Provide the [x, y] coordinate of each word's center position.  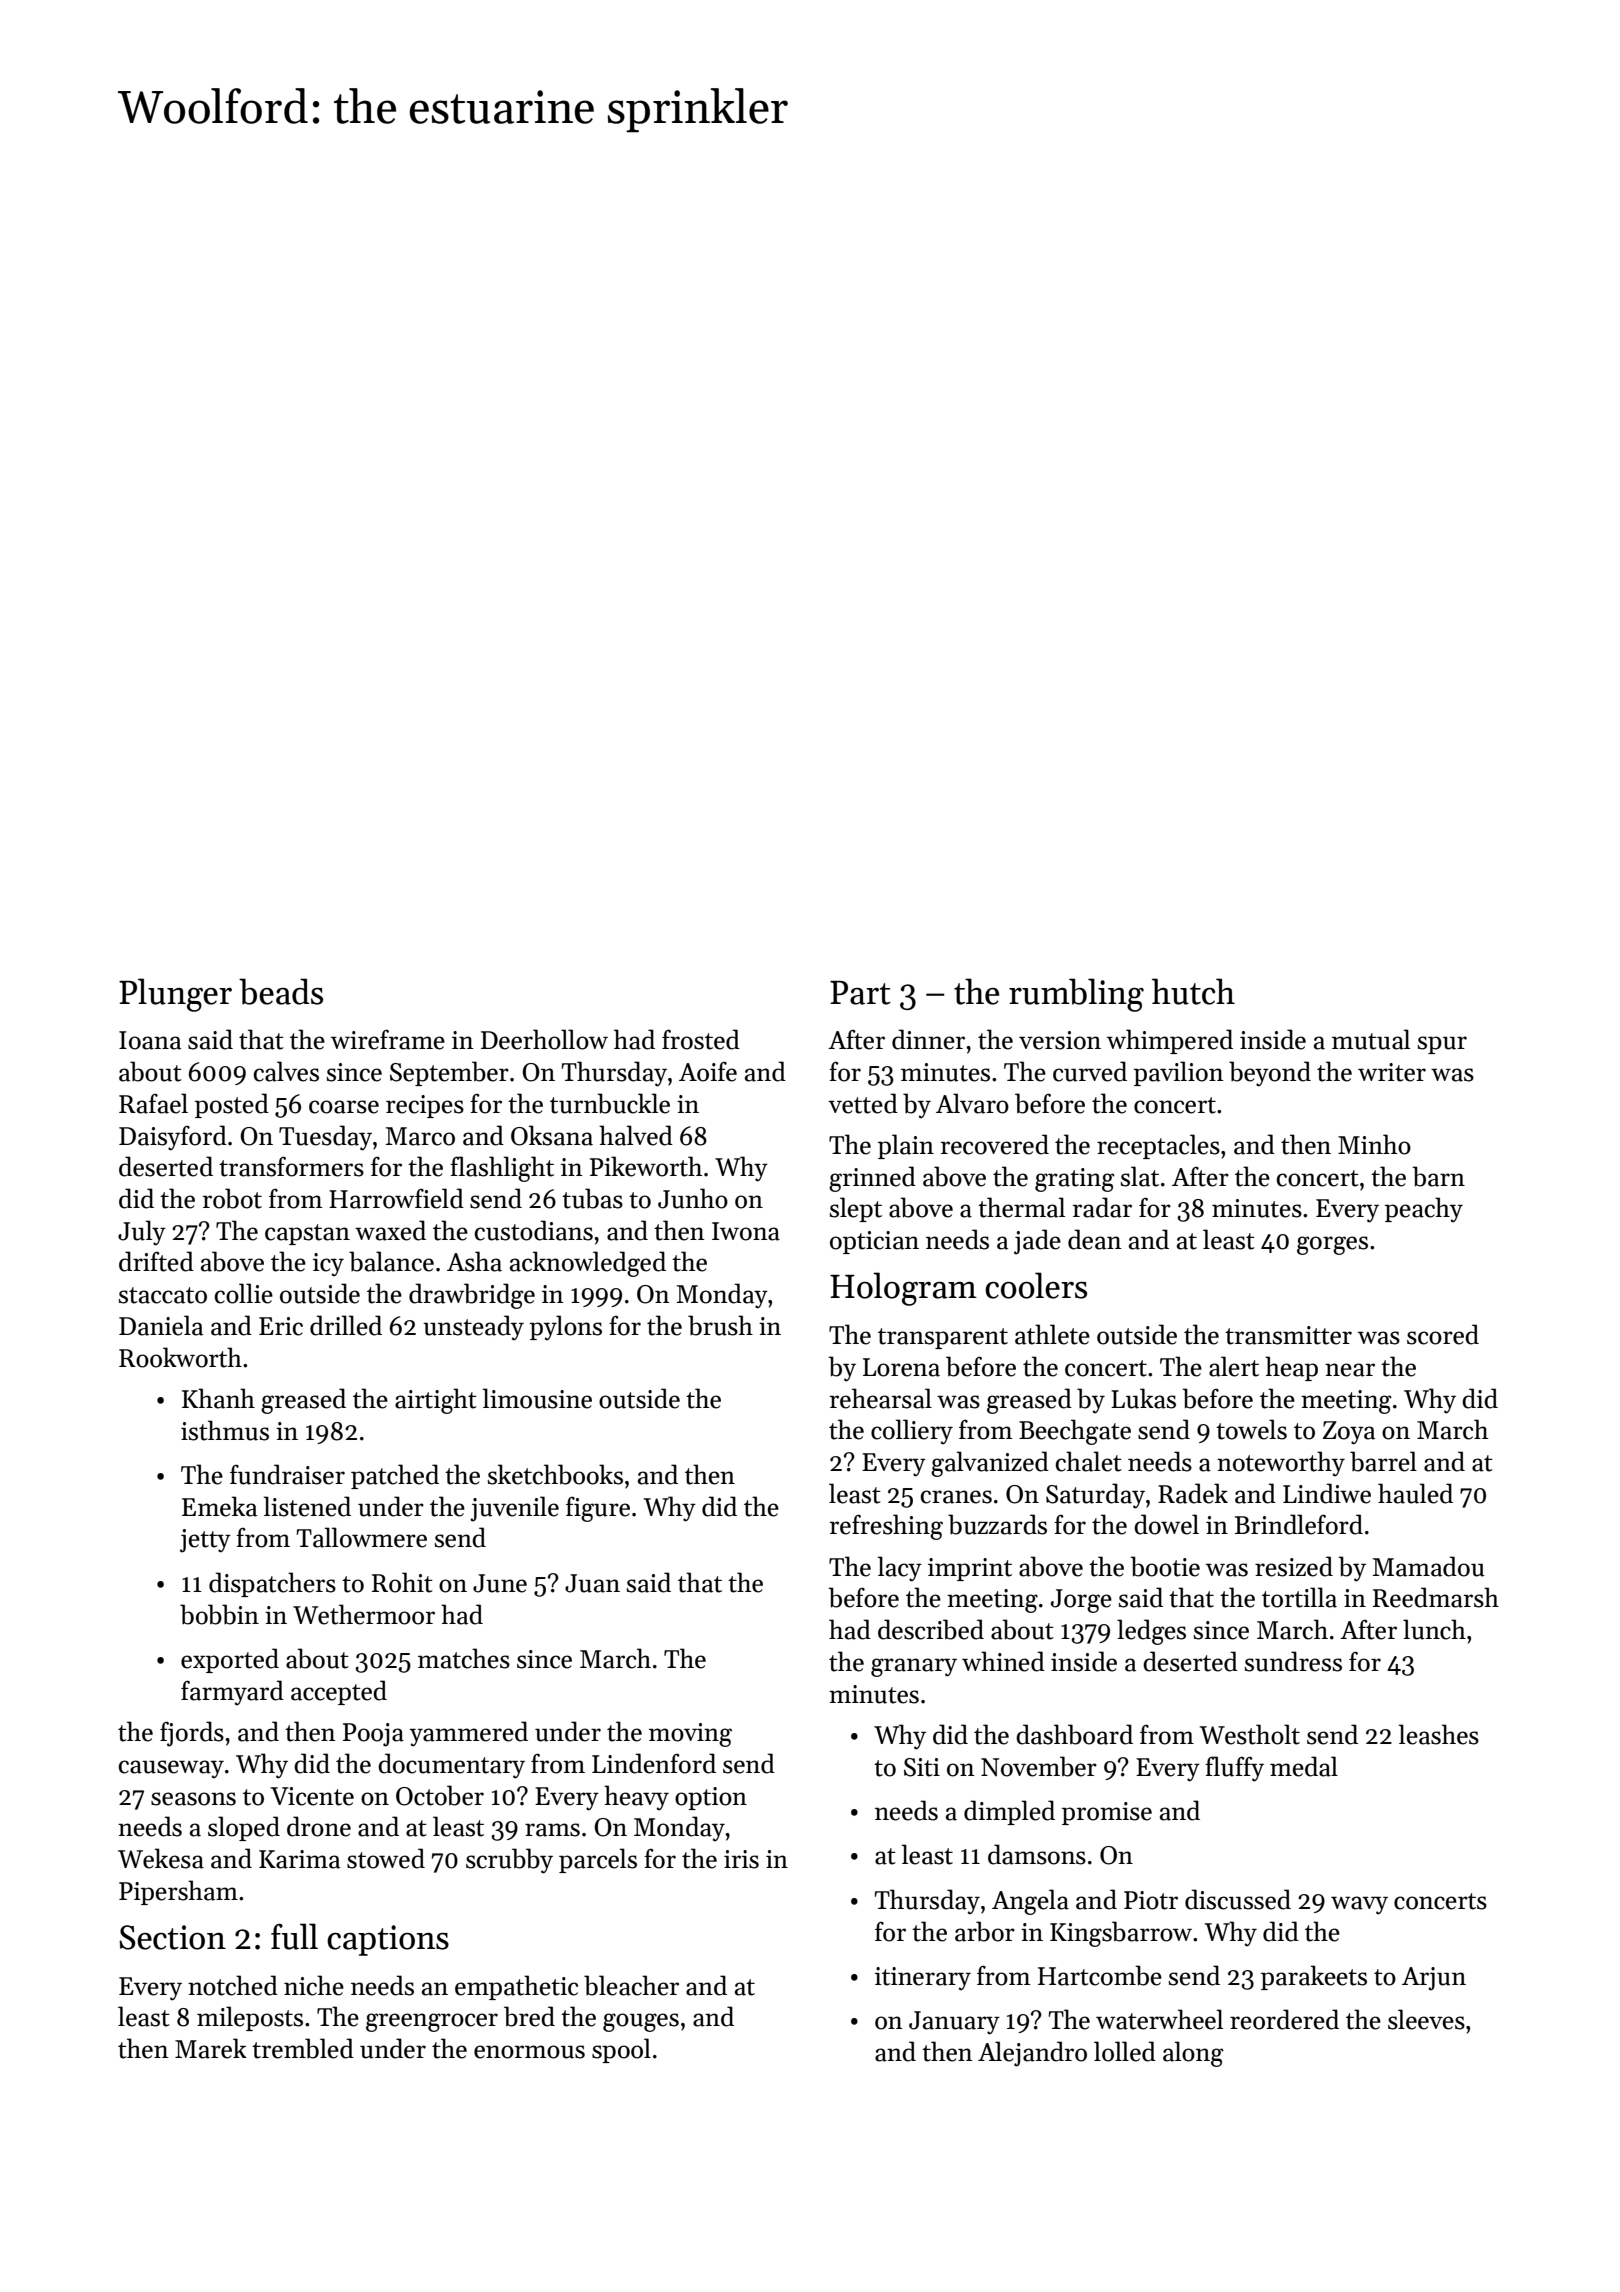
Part [860, 993]
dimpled [1009, 1812]
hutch [1193, 991]
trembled [303, 2048]
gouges [641, 2022]
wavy [1359, 1905]
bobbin [219, 1614]
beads [281, 991]
